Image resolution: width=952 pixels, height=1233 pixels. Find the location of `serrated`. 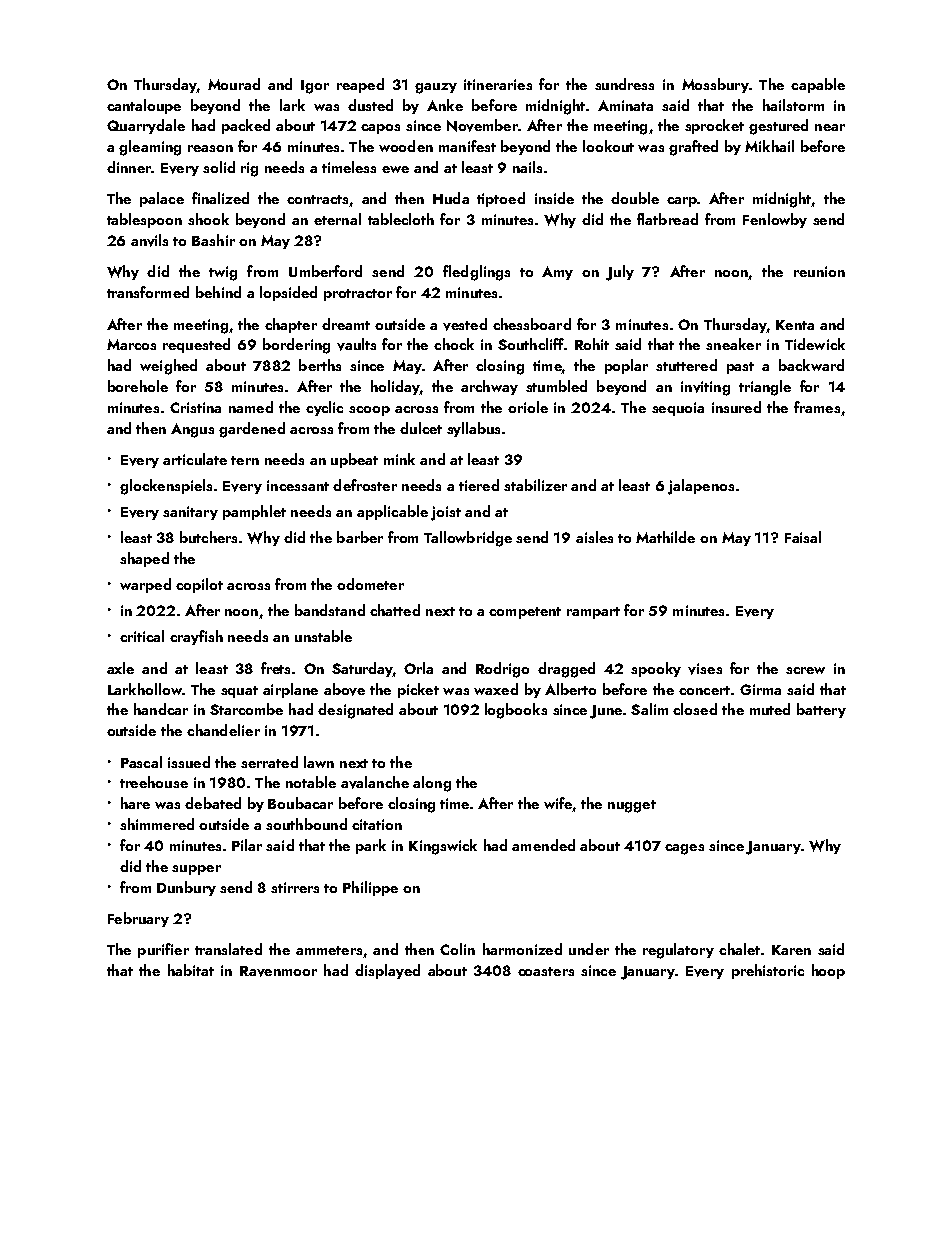

serrated is located at coordinates (269, 762).
